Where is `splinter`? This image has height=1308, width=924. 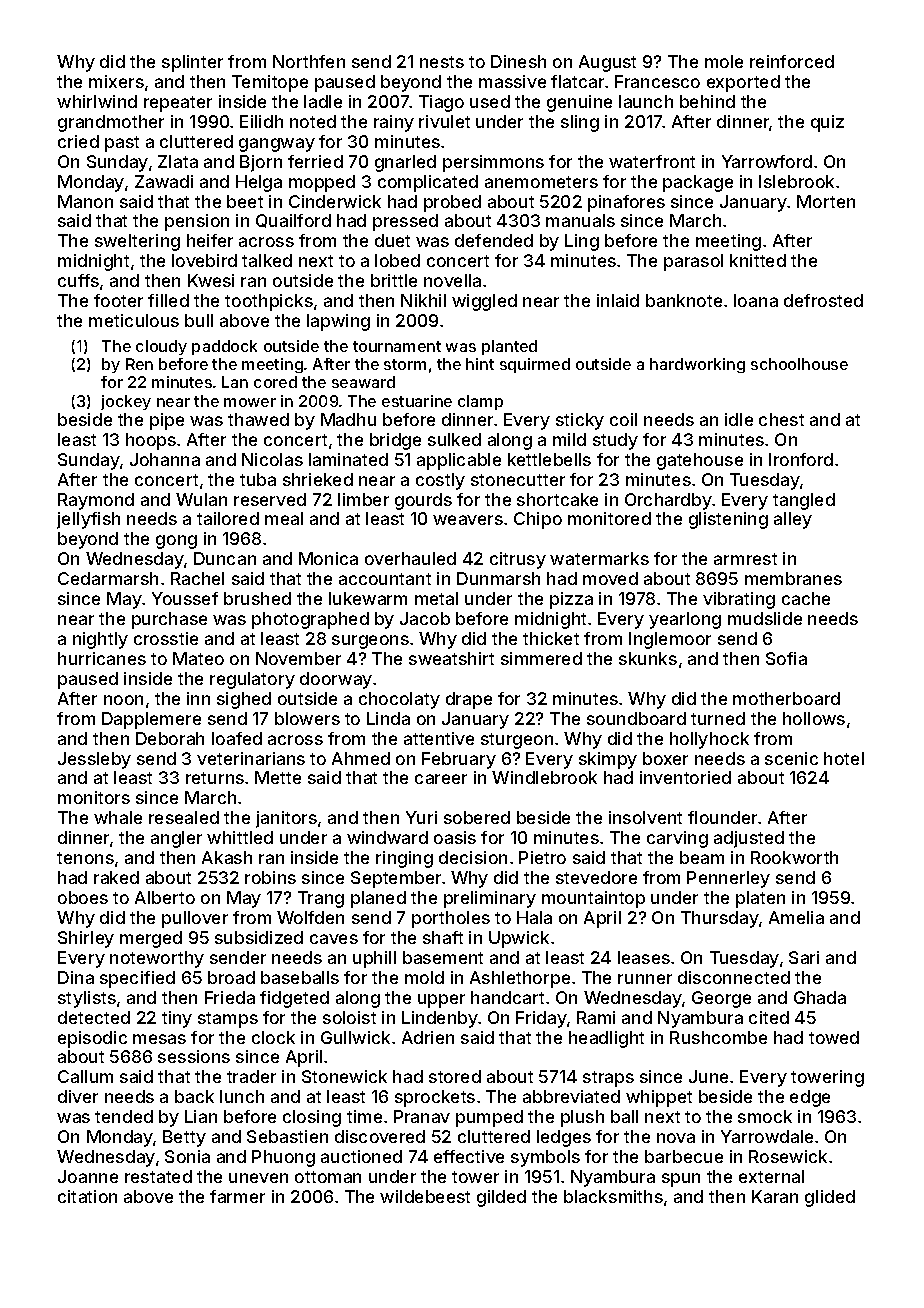
splinter is located at coordinates (192, 63).
